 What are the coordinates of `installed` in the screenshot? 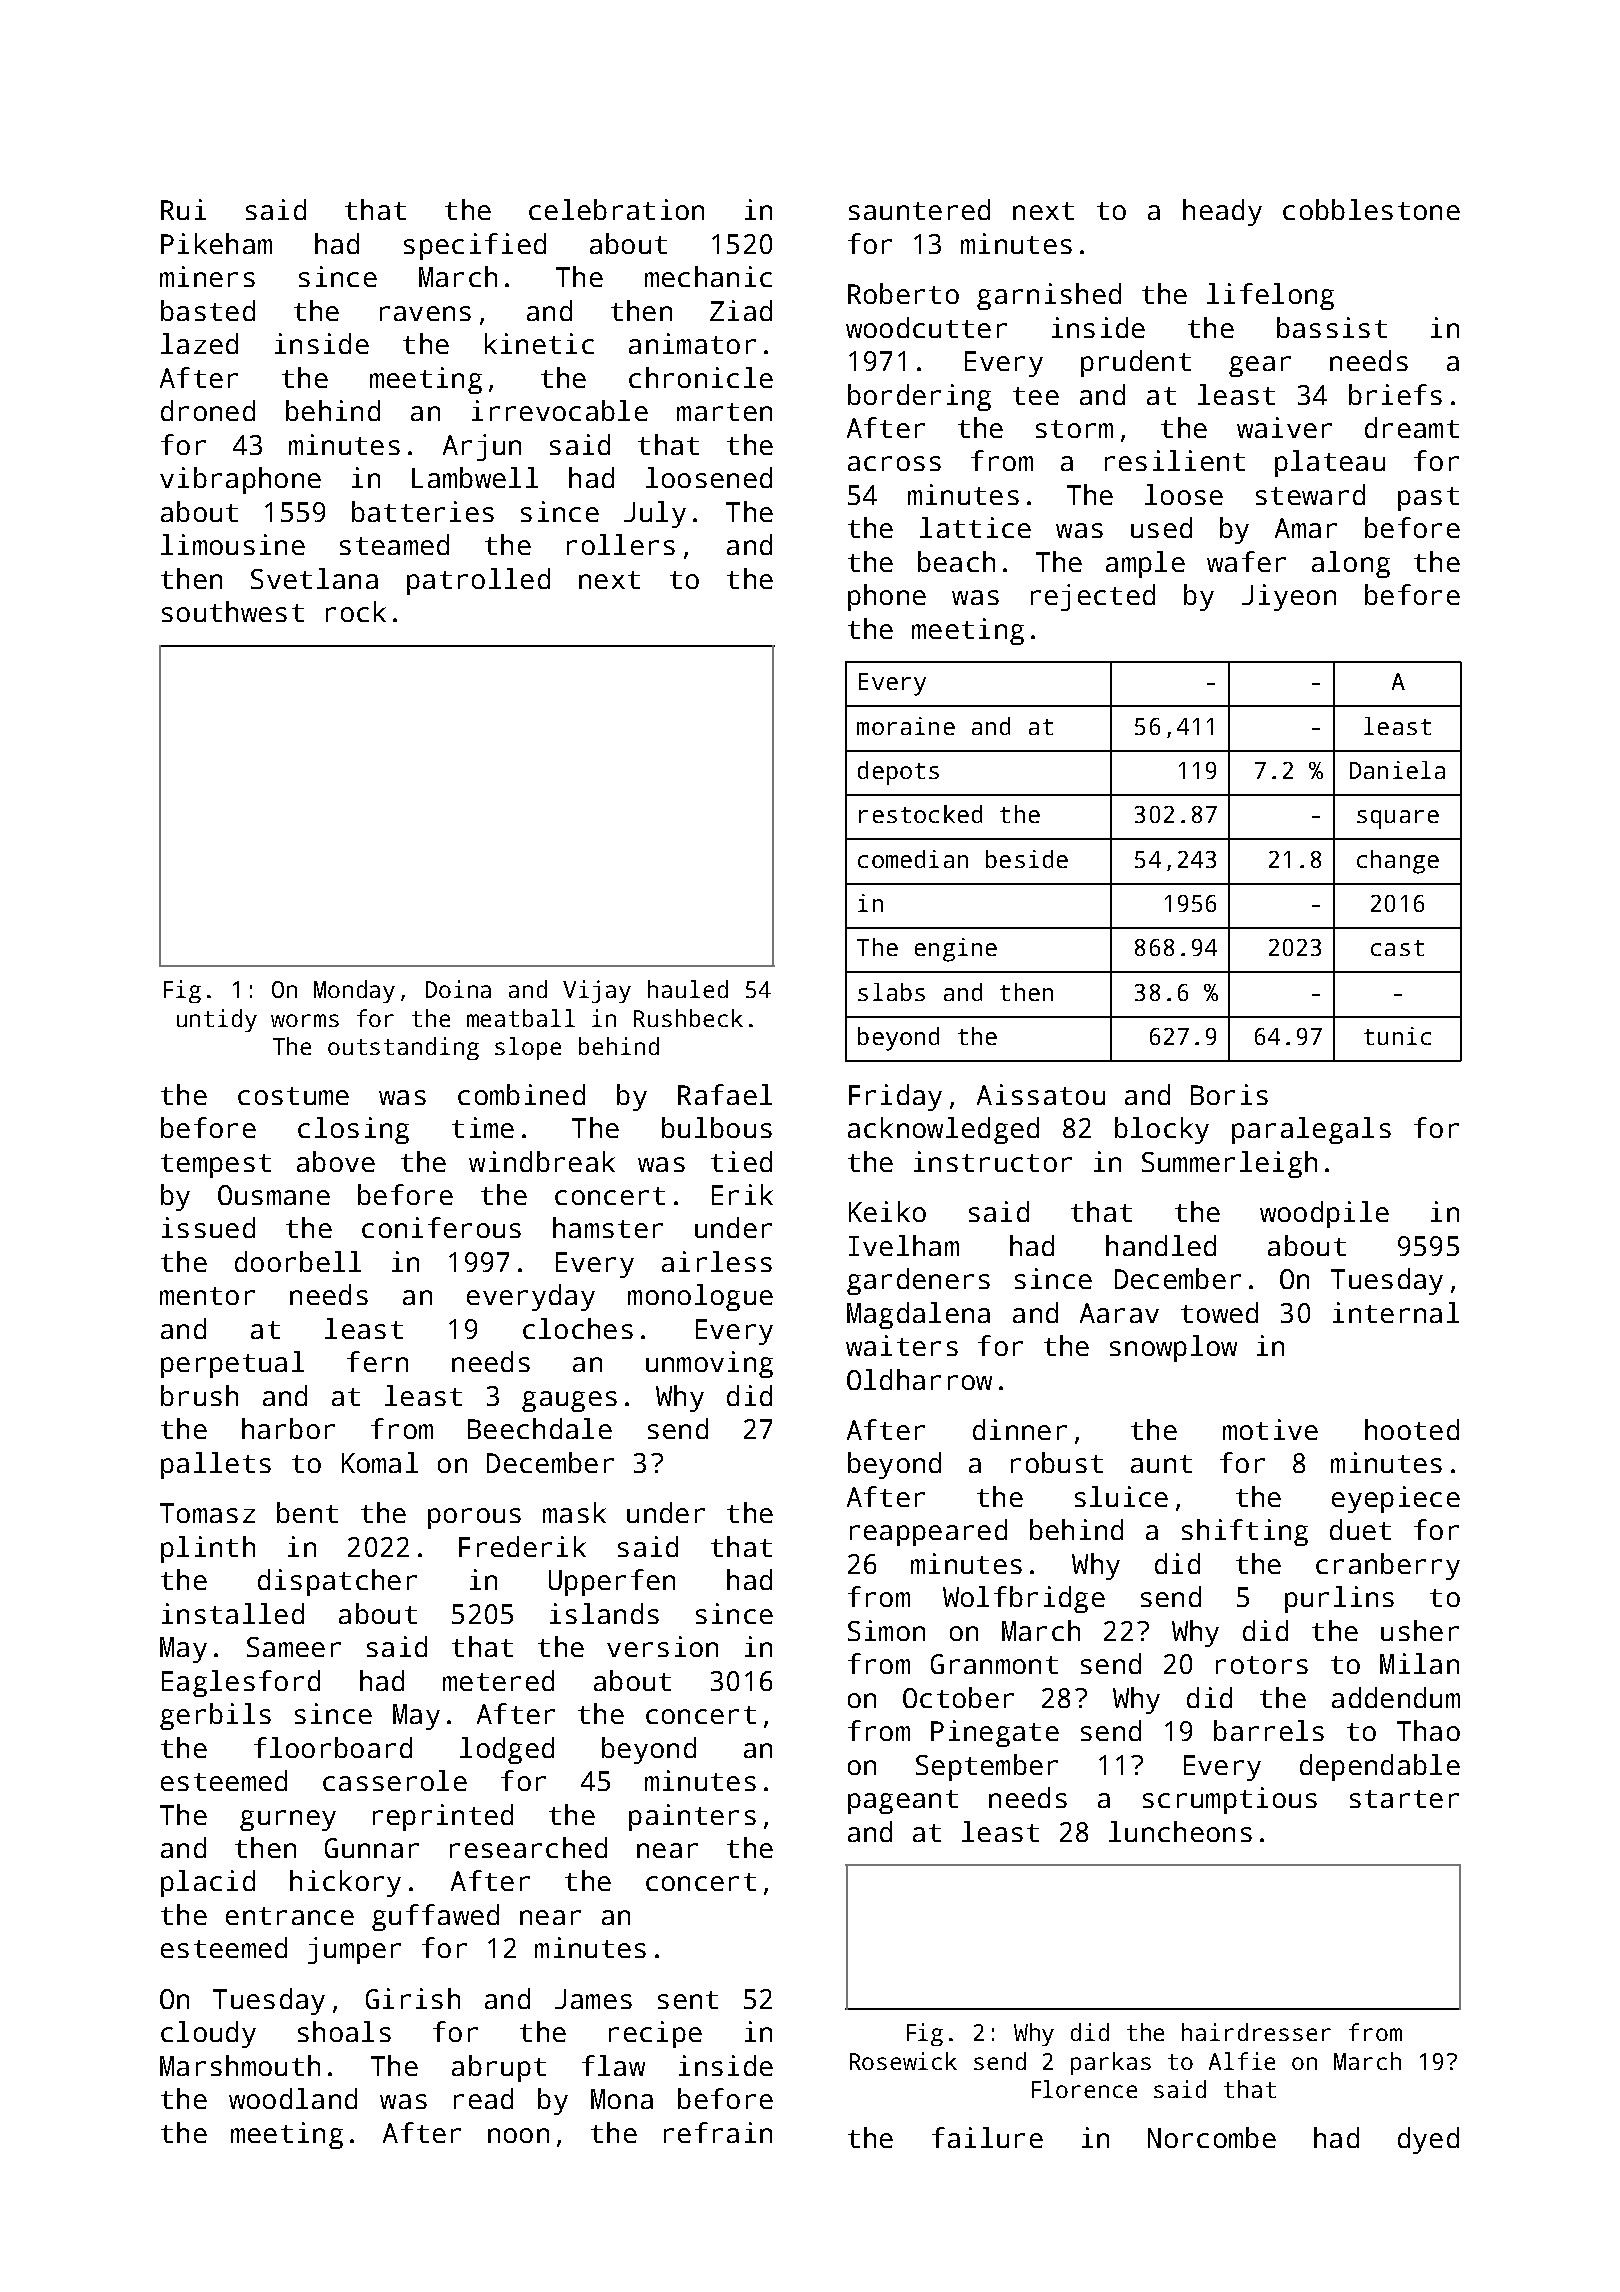 It's located at (233, 1613).
